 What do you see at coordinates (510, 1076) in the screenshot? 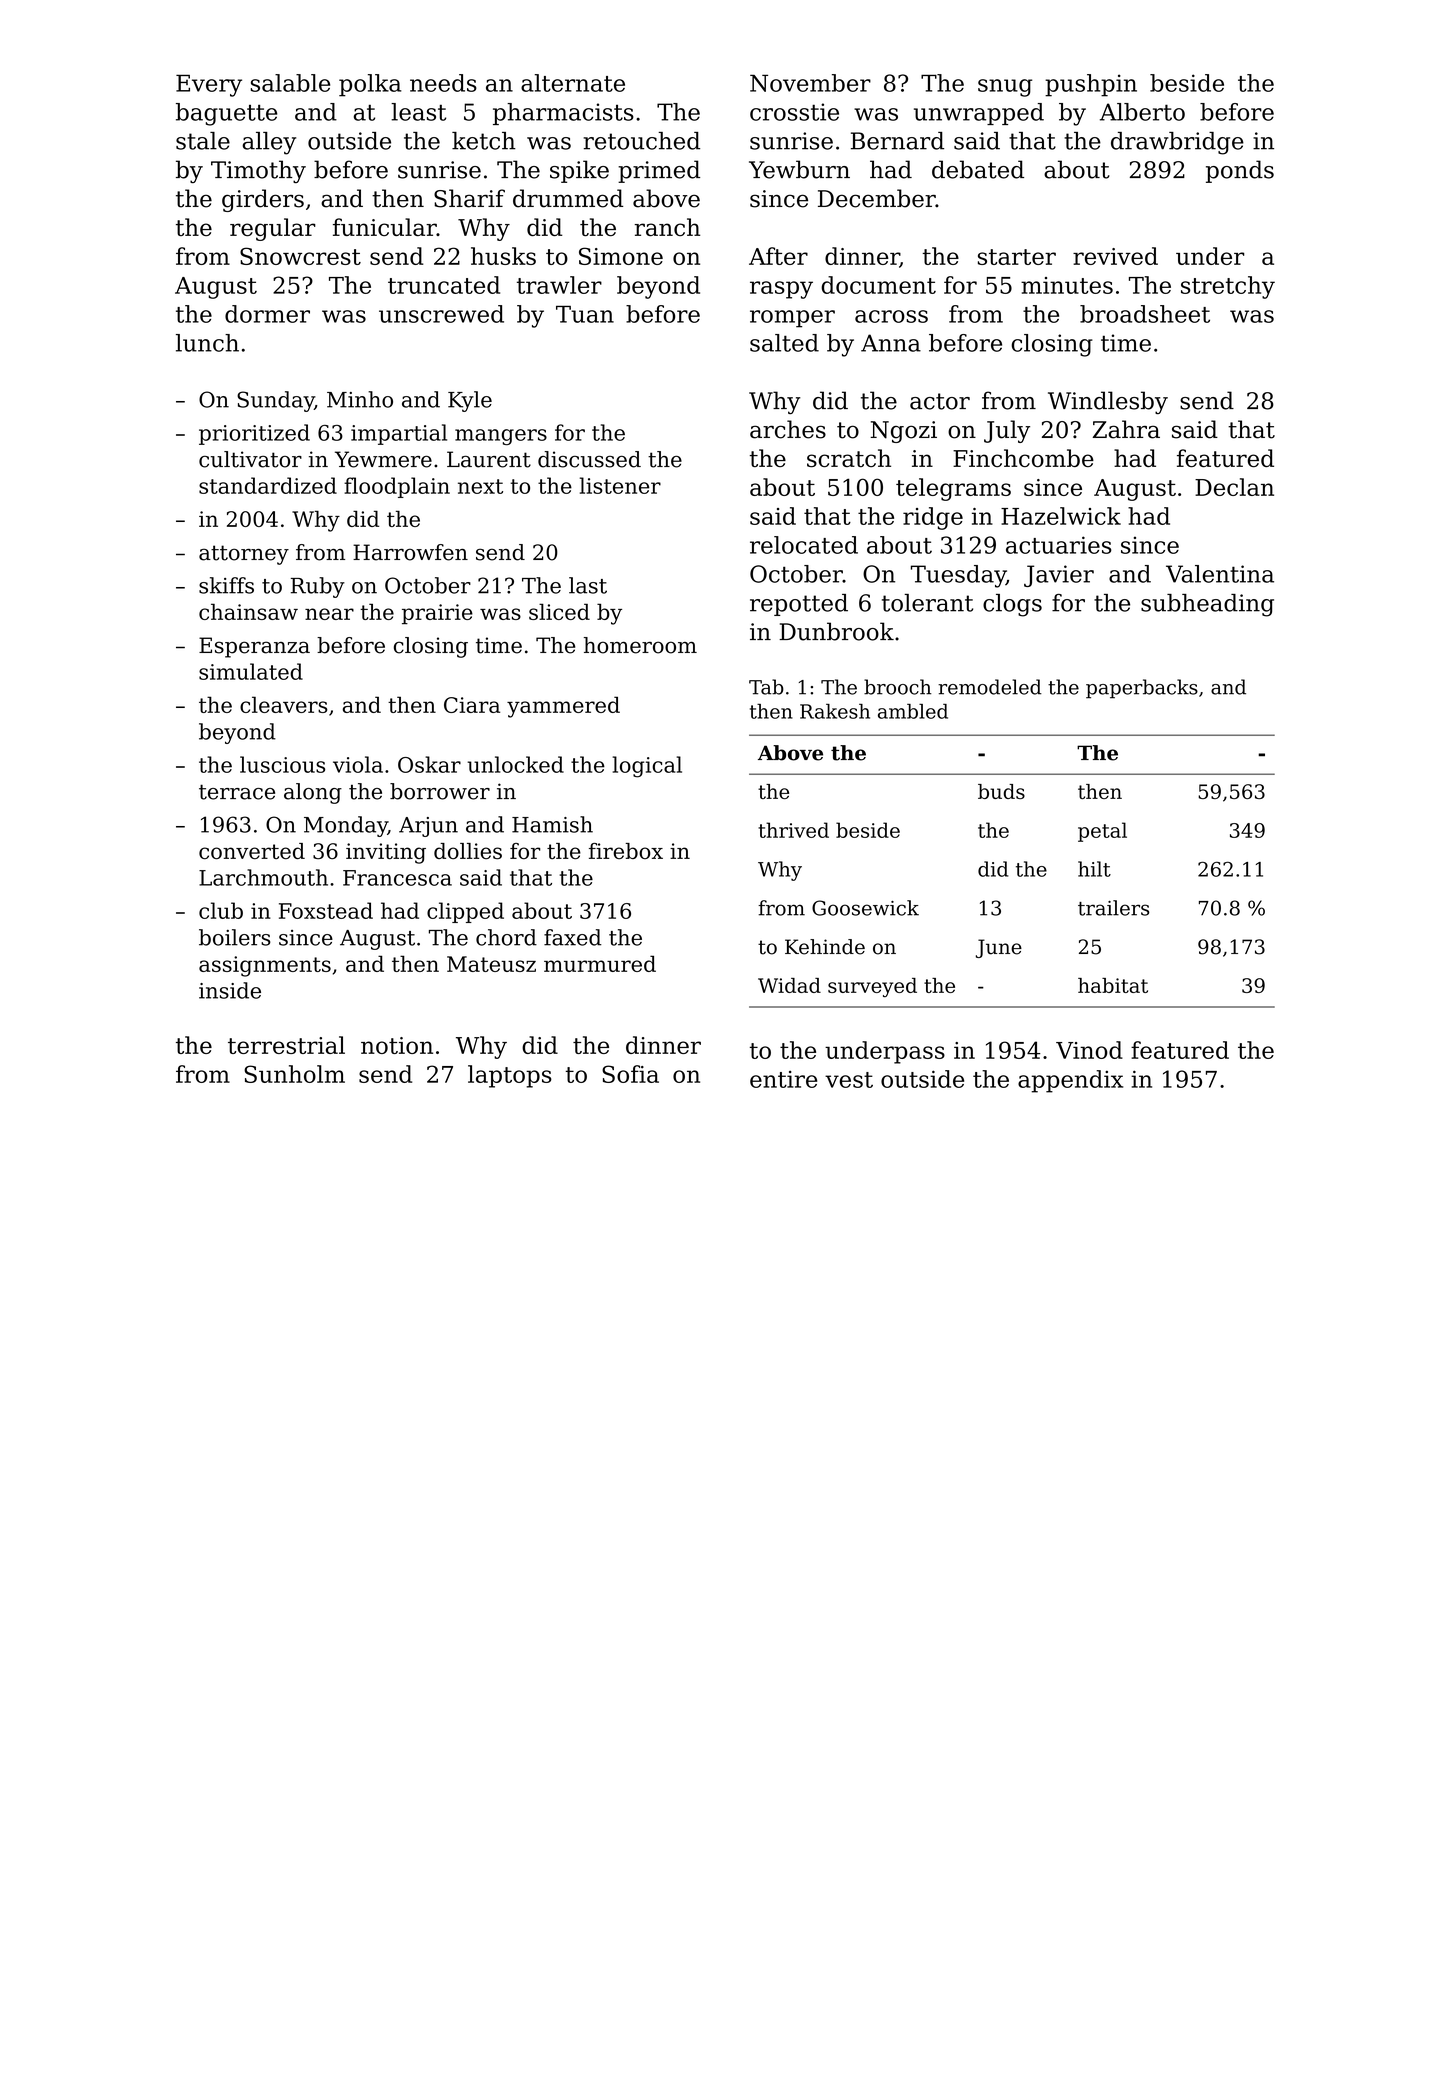
I see `laptops` at bounding box center [510, 1076].
